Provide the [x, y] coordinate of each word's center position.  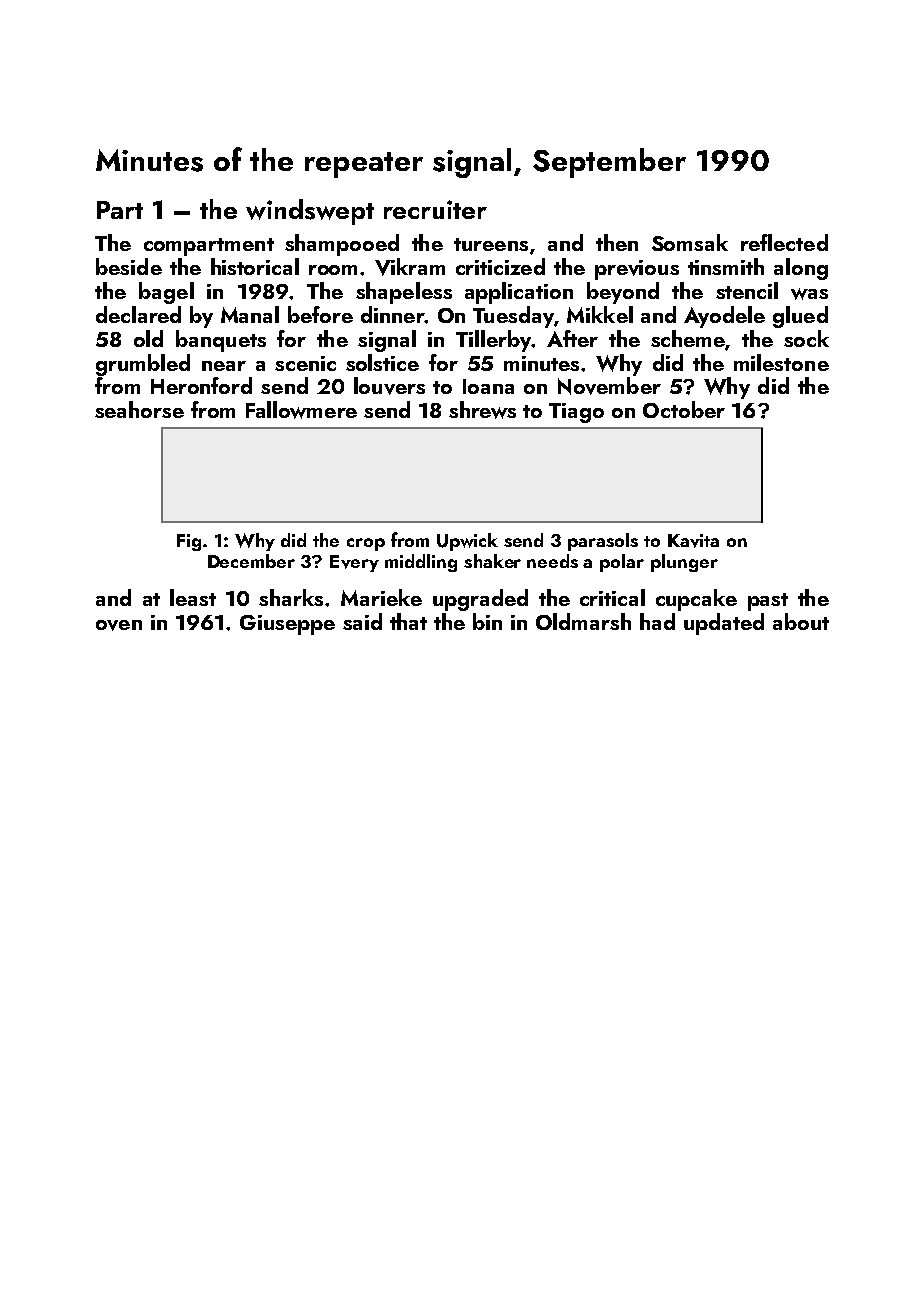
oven [119, 625]
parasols [603, 542]
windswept [310, 212]
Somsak [690, 242]
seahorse [139, 409]
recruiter [435, 209]
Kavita [693, 541]
